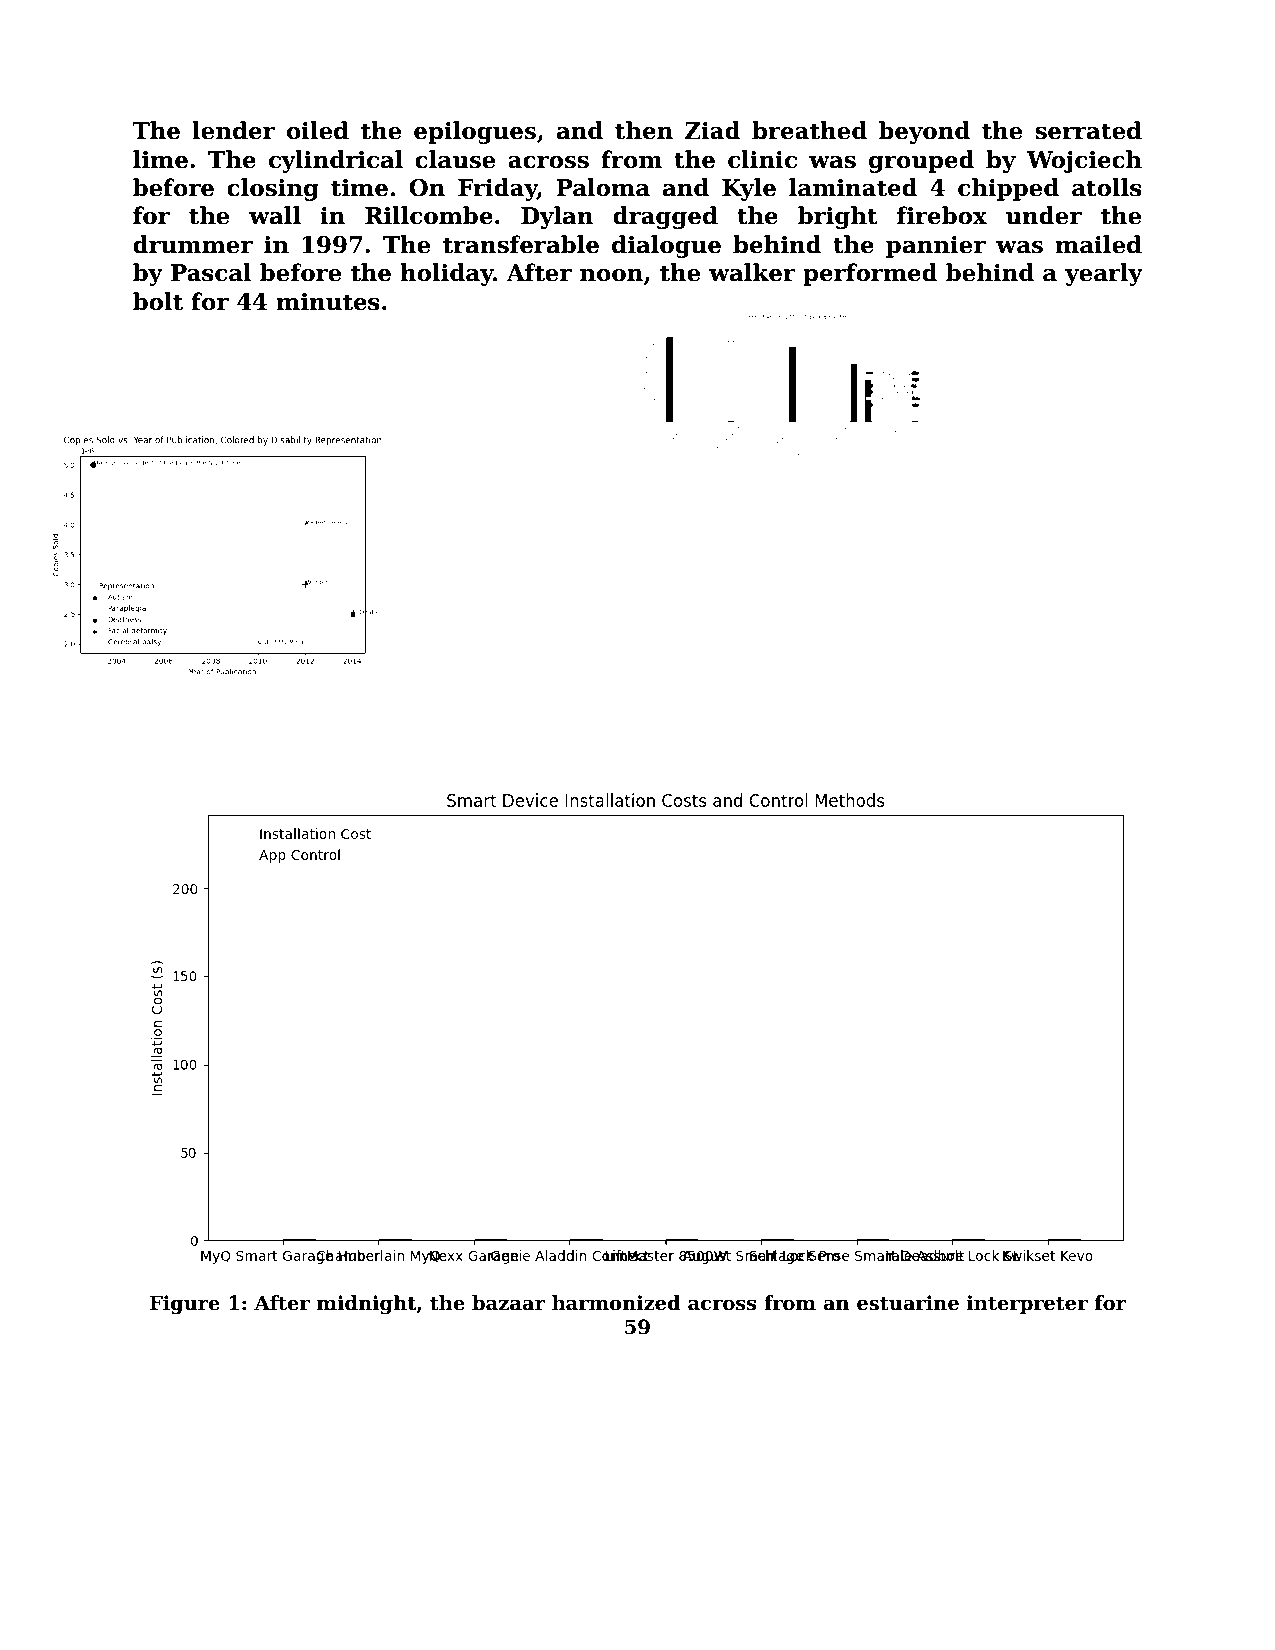 Image resolution: width=1275 pixels, height=1650 pixels. Describe the element at coordinates (870, 274) in the document. I see `performed` at that location.
